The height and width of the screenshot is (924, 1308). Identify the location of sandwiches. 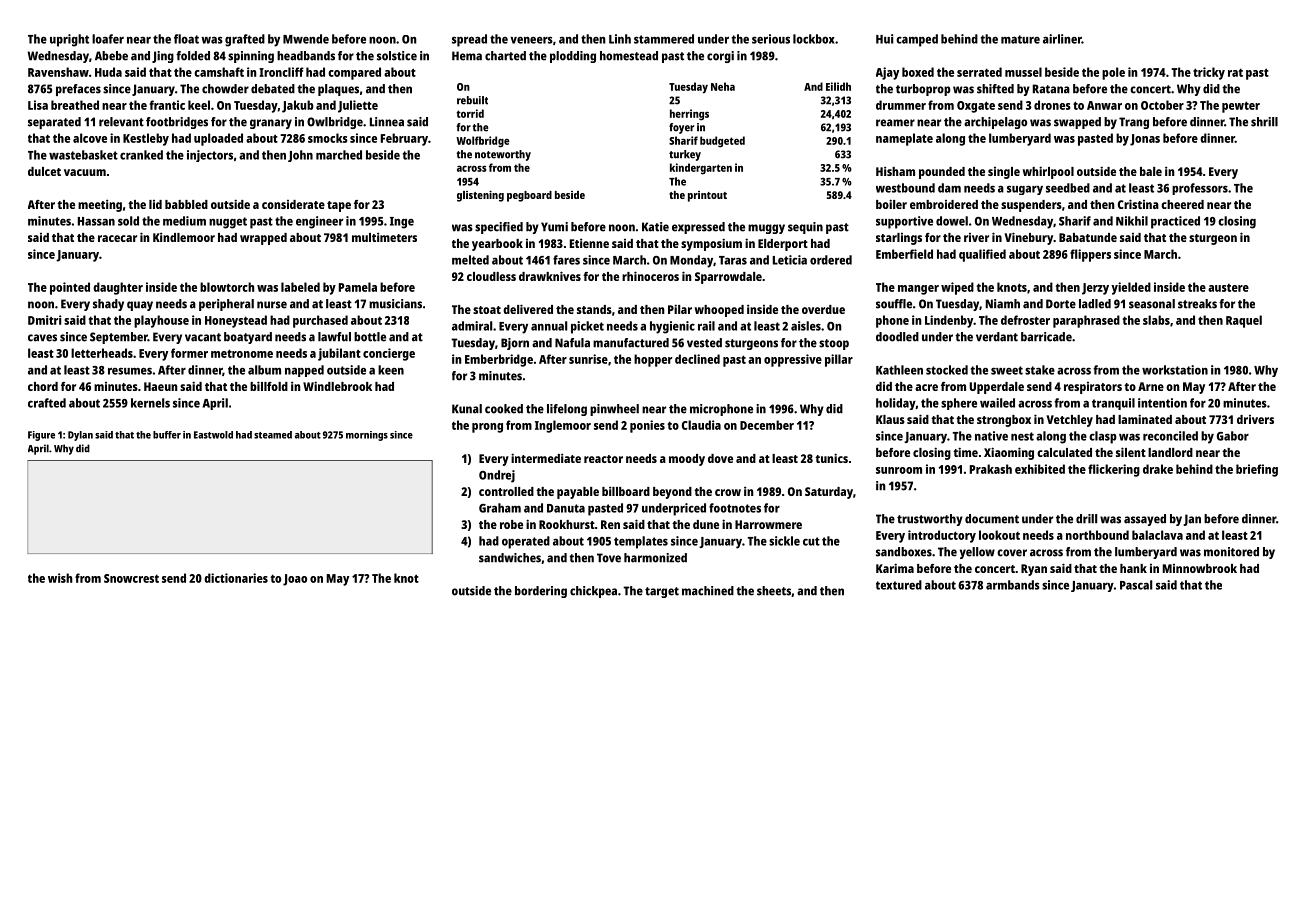
(510, 558).
